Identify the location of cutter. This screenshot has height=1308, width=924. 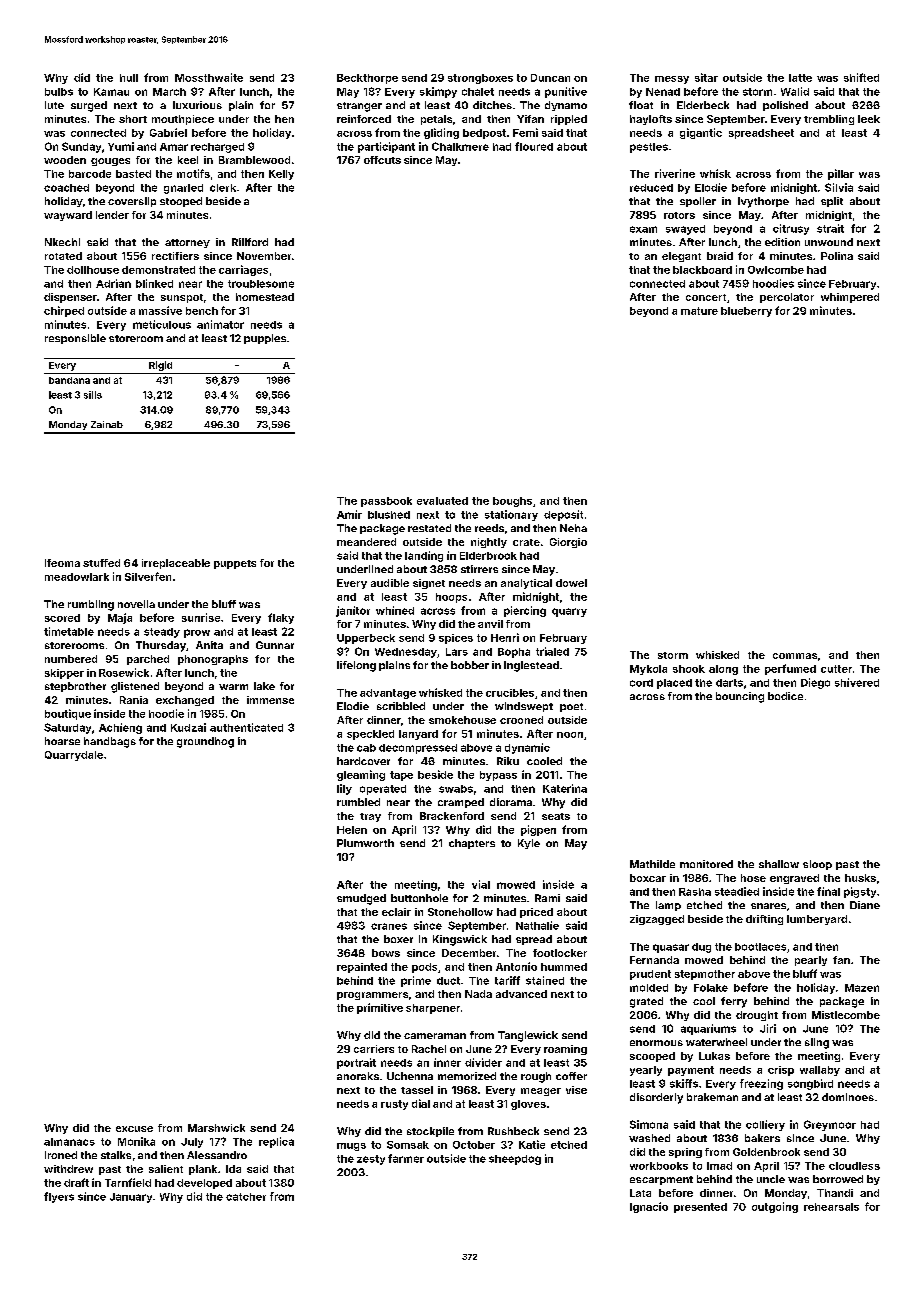
(836, 669).
